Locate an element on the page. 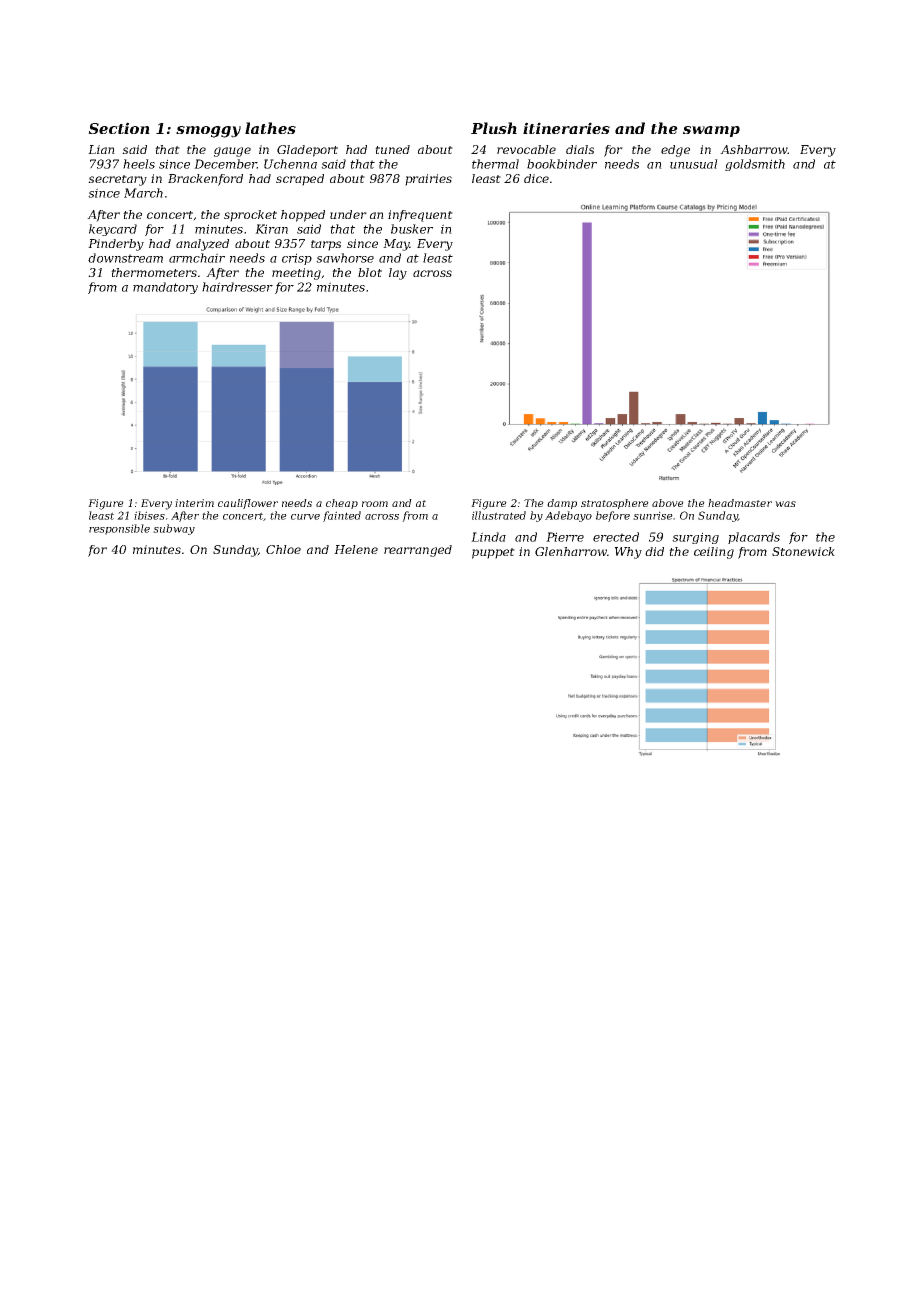 Image resolution: width=924 pixels, height=1308 pixels. Glenharrow is located at coordinates (571, 551).
